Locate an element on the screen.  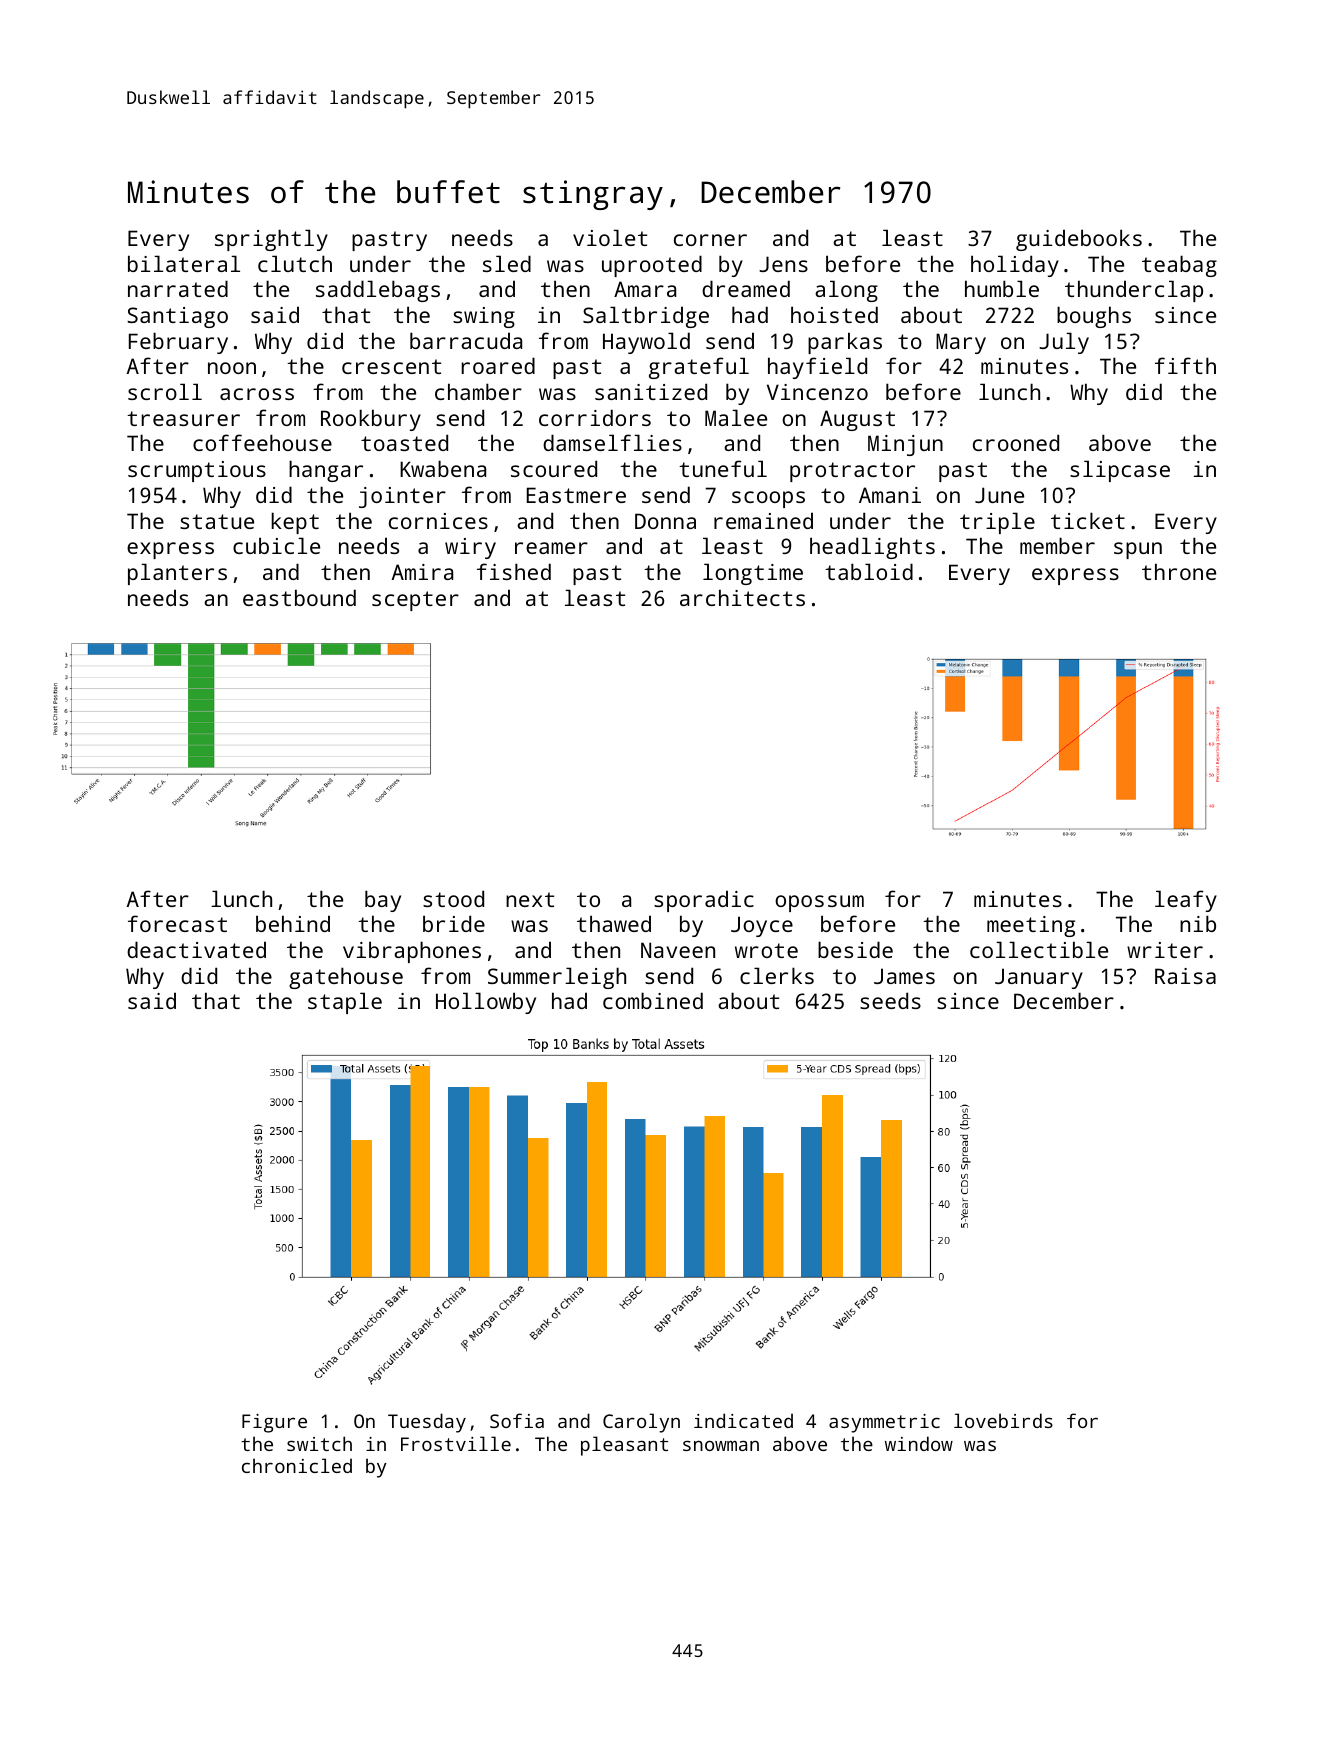
damselflies is located at coordinates (612, 442).
